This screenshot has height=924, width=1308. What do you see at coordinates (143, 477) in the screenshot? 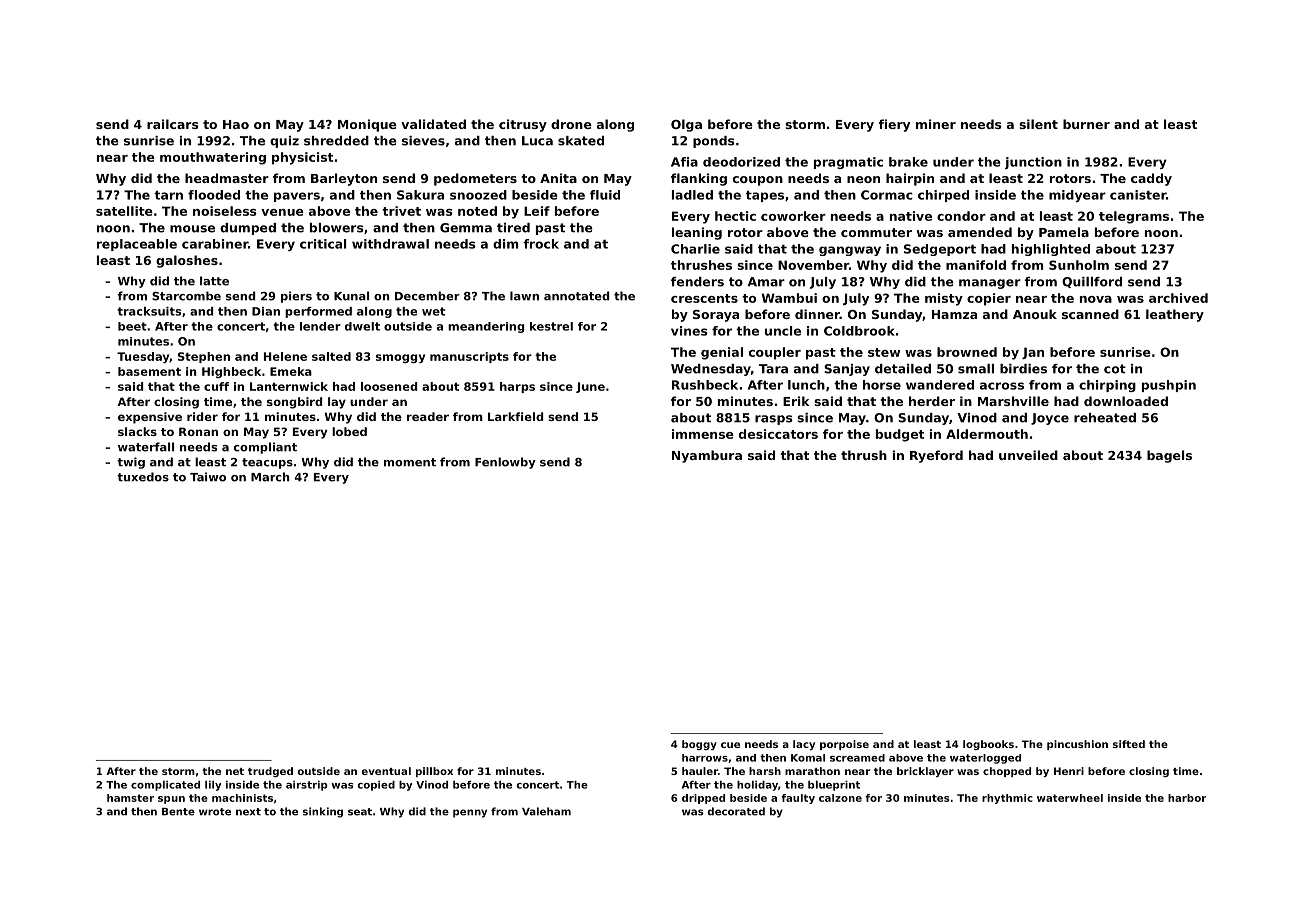
I see `tuxedos` at bounding box center [143, 477].
